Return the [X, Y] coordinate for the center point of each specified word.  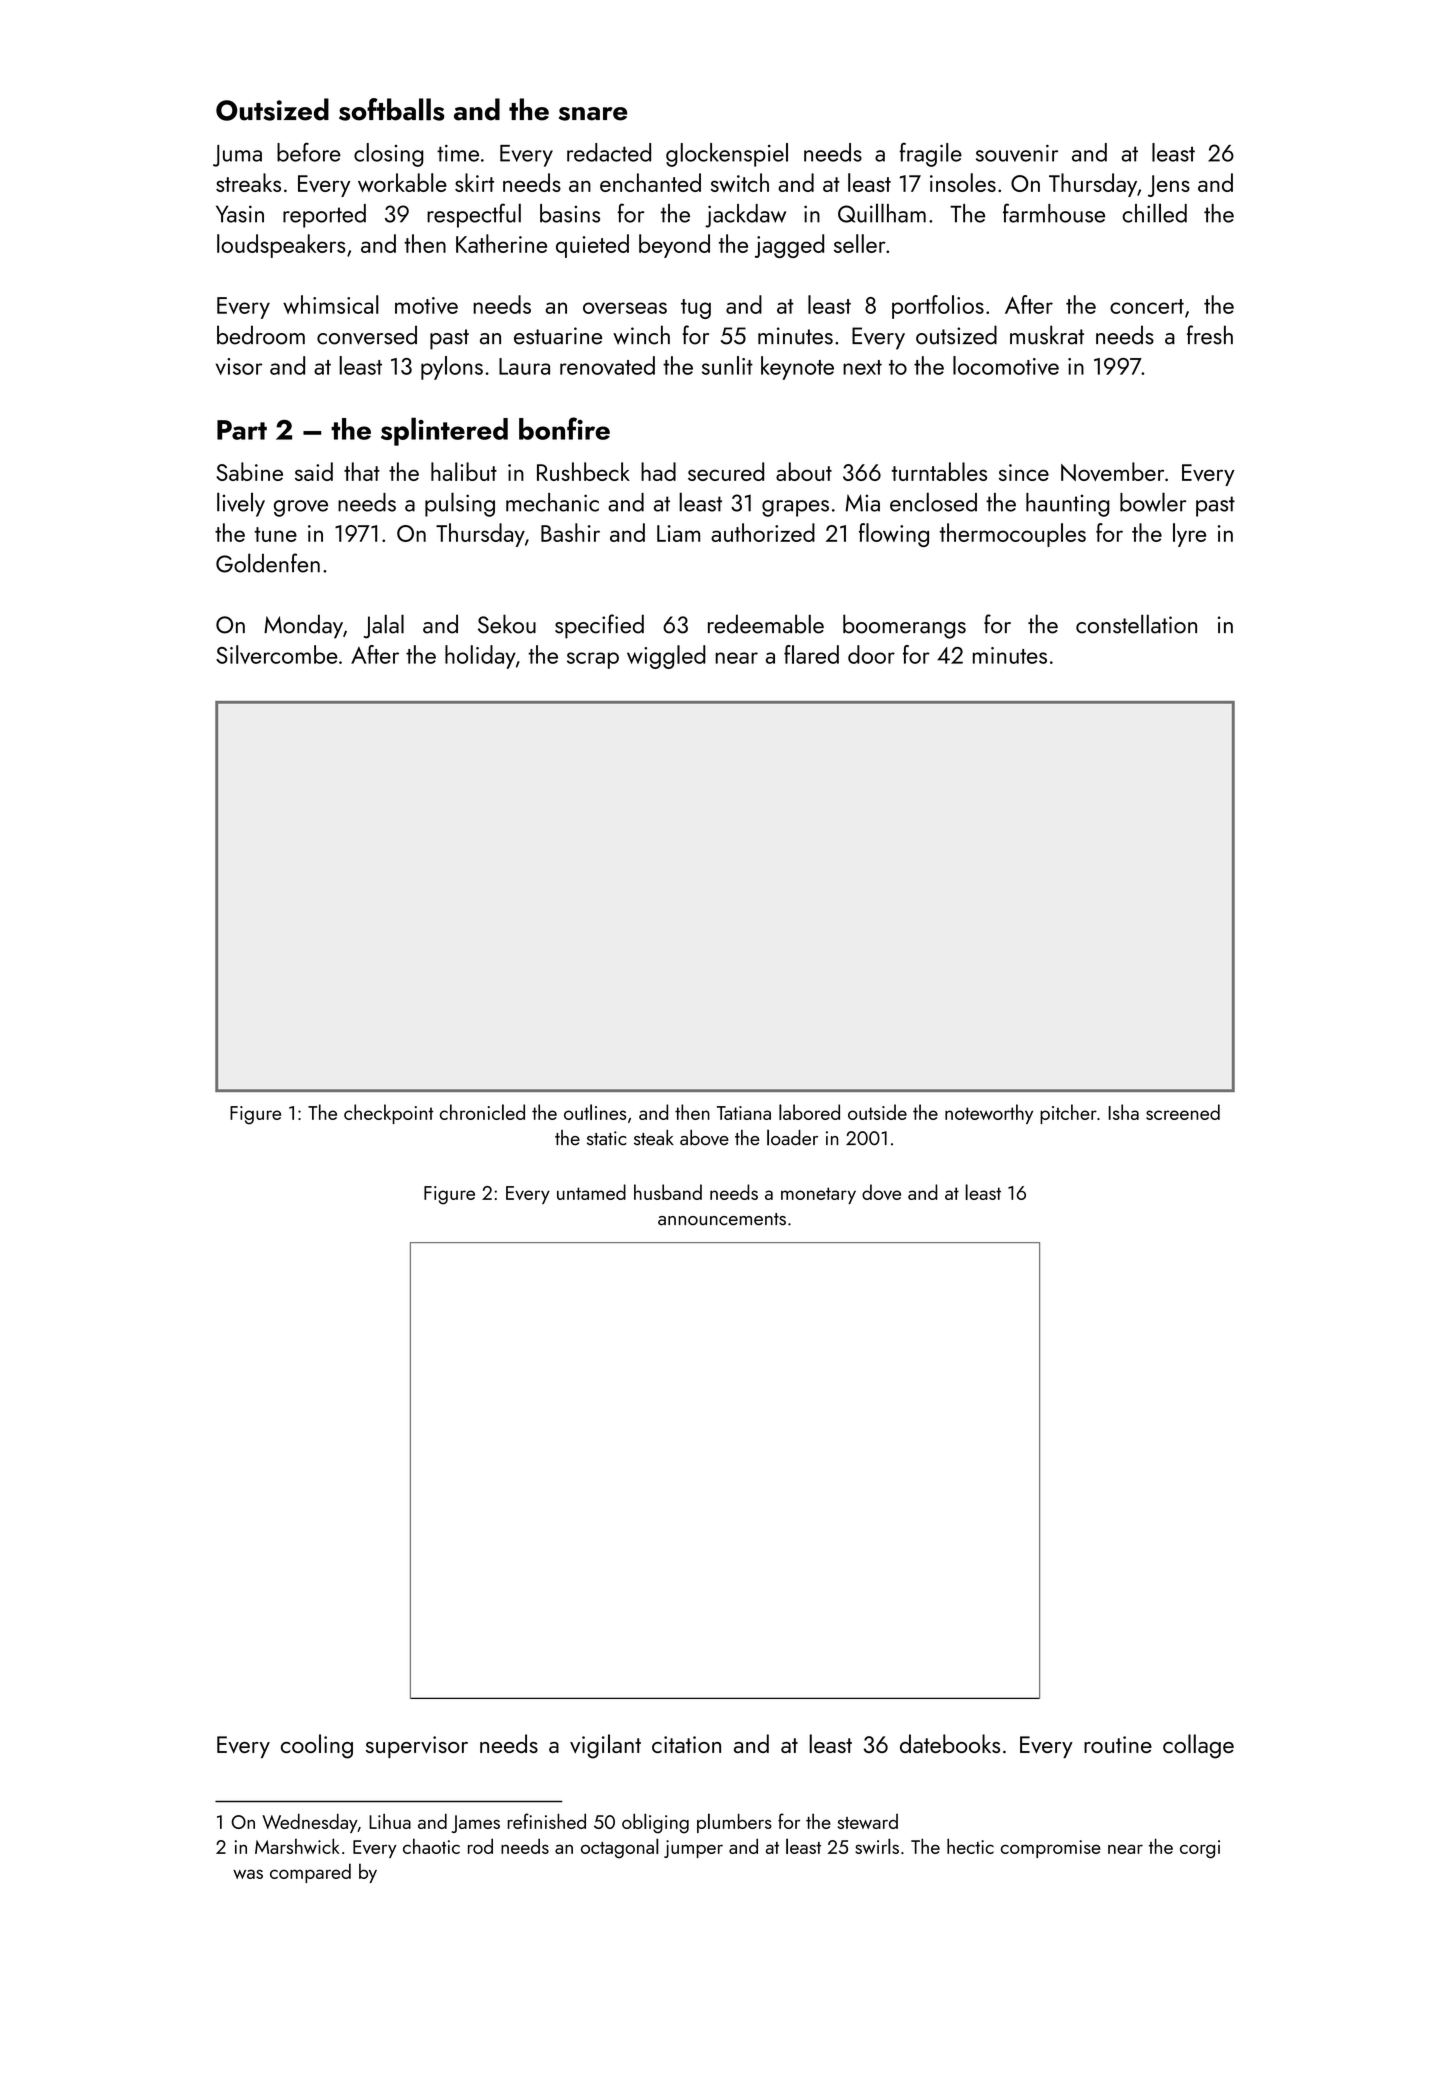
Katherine [501, 243]
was [248, 1874]
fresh [1210, 335]
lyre [1189, 535]
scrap [593, 660]
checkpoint [389, 1114]
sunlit [727, 365]
